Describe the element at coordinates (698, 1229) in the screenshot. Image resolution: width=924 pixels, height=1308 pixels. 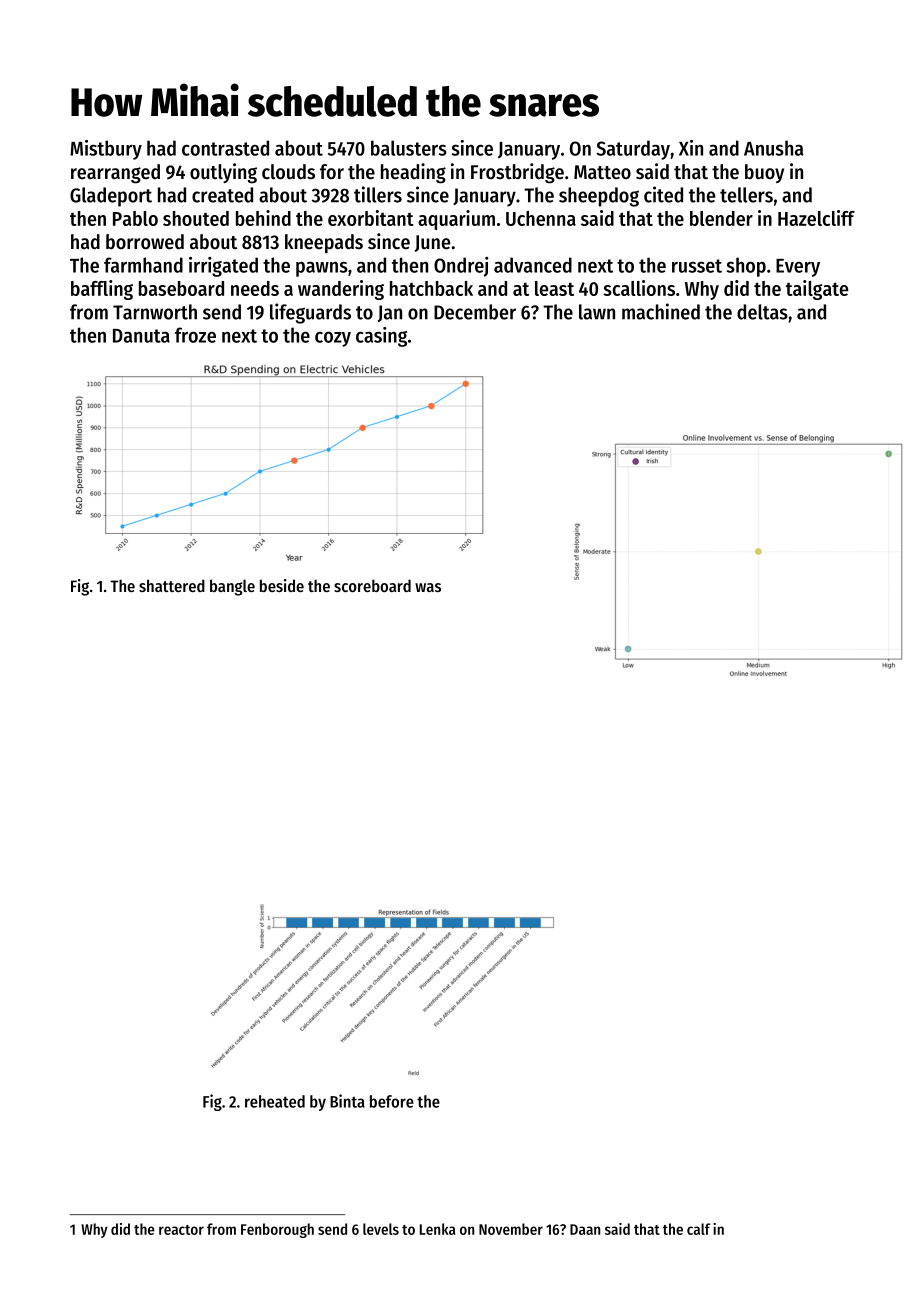
I see `calf` at that location.
